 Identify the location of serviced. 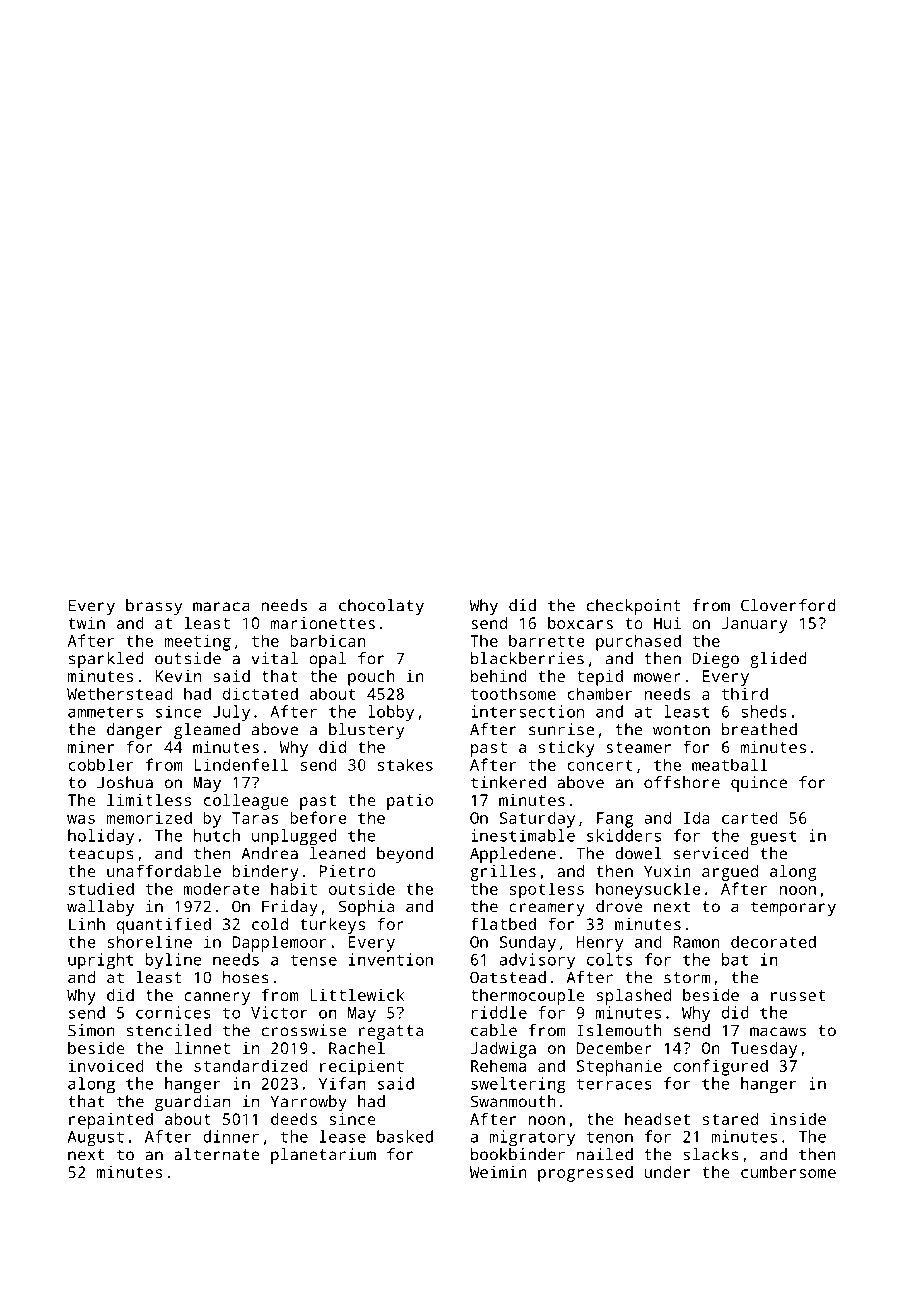
(711, 853).
